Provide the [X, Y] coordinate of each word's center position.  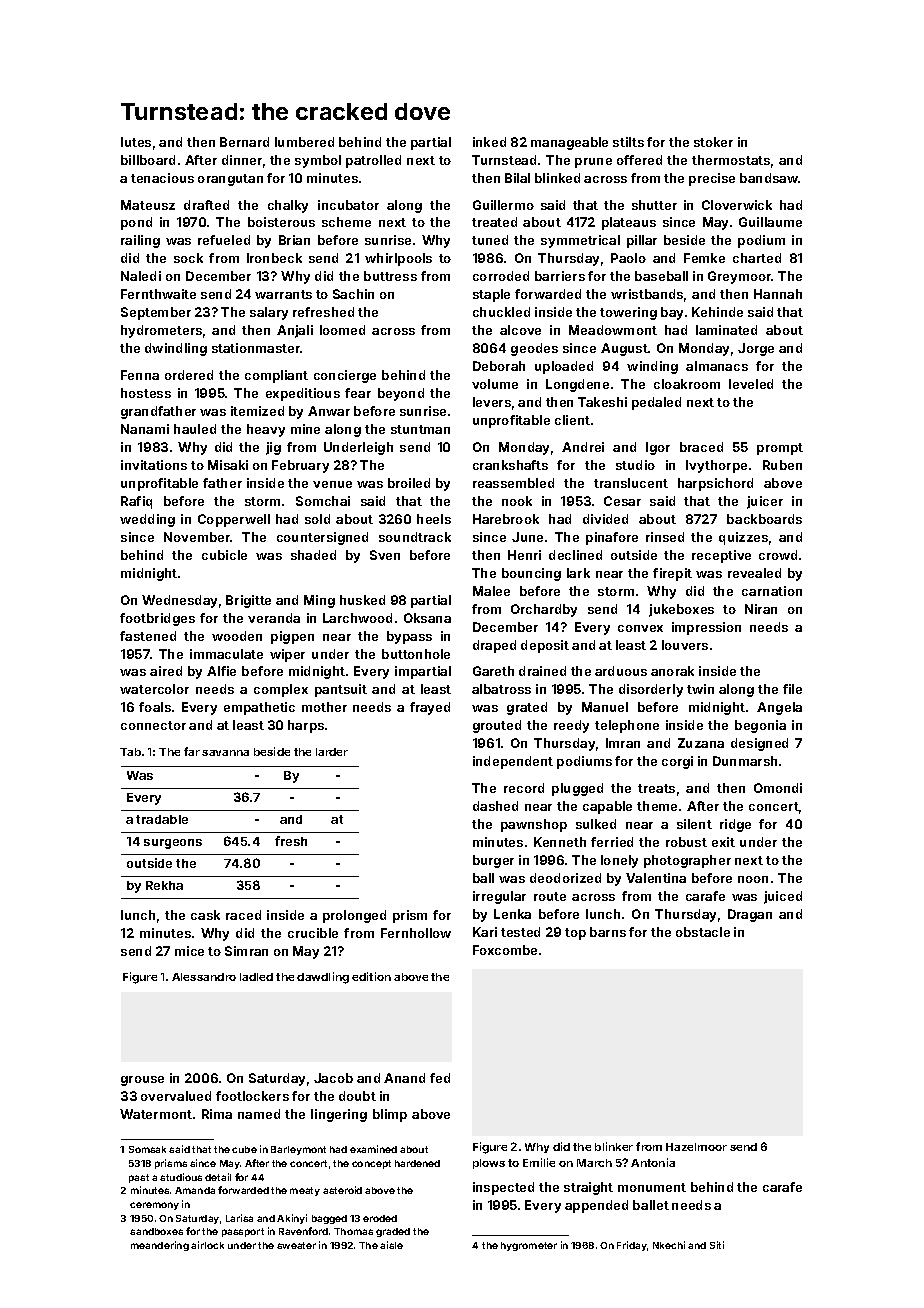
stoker [713, 142]
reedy [571, 726]
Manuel [605, 707]
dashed [495, 806]
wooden [237, 636]
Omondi [778, 788]
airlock [207, 1245]
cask [205, 915]
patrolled [373, 161]
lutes [136, 142]
